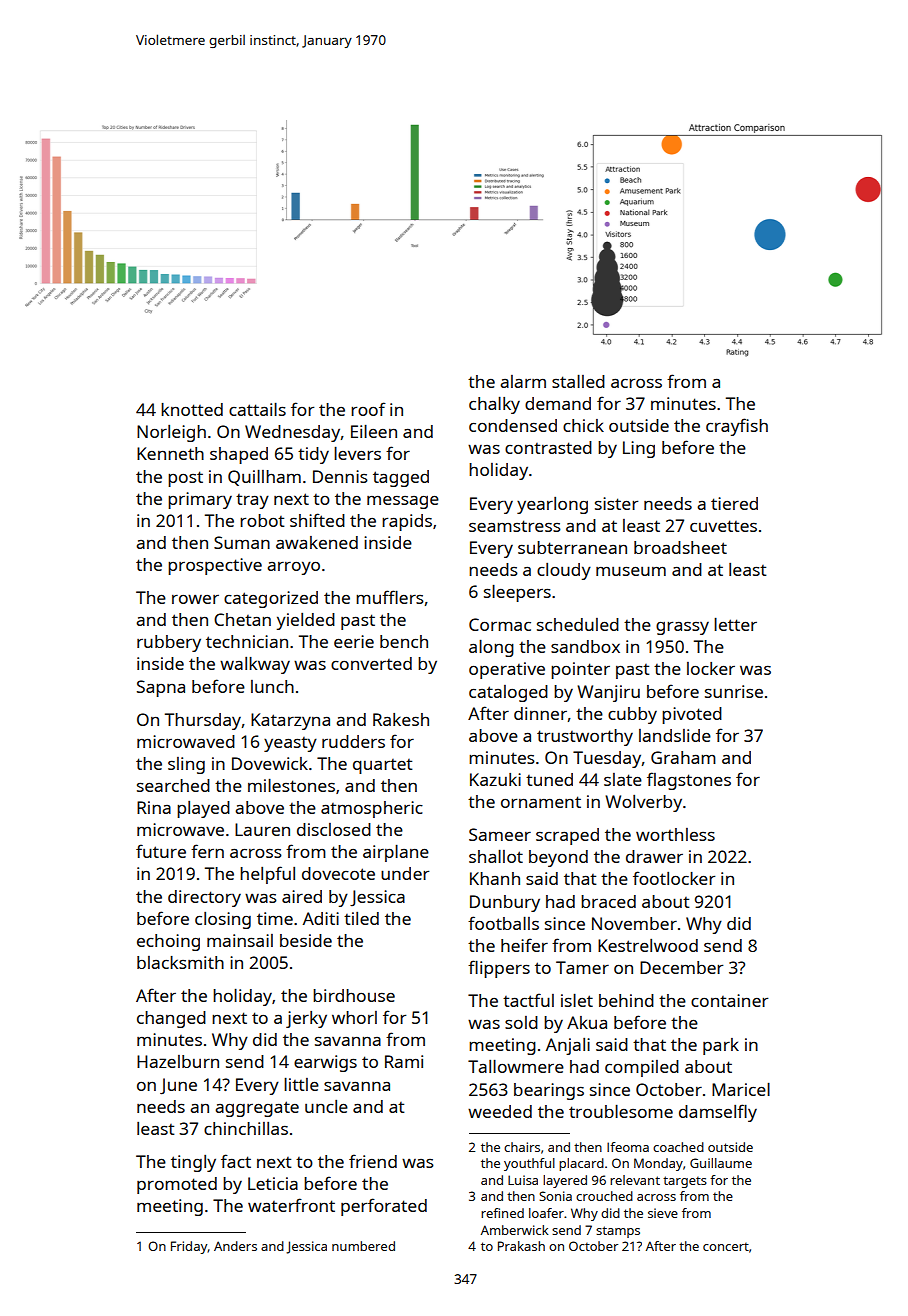  Describe the element at coordinates (154, 807) in the page. I see `Rina` at that location.
